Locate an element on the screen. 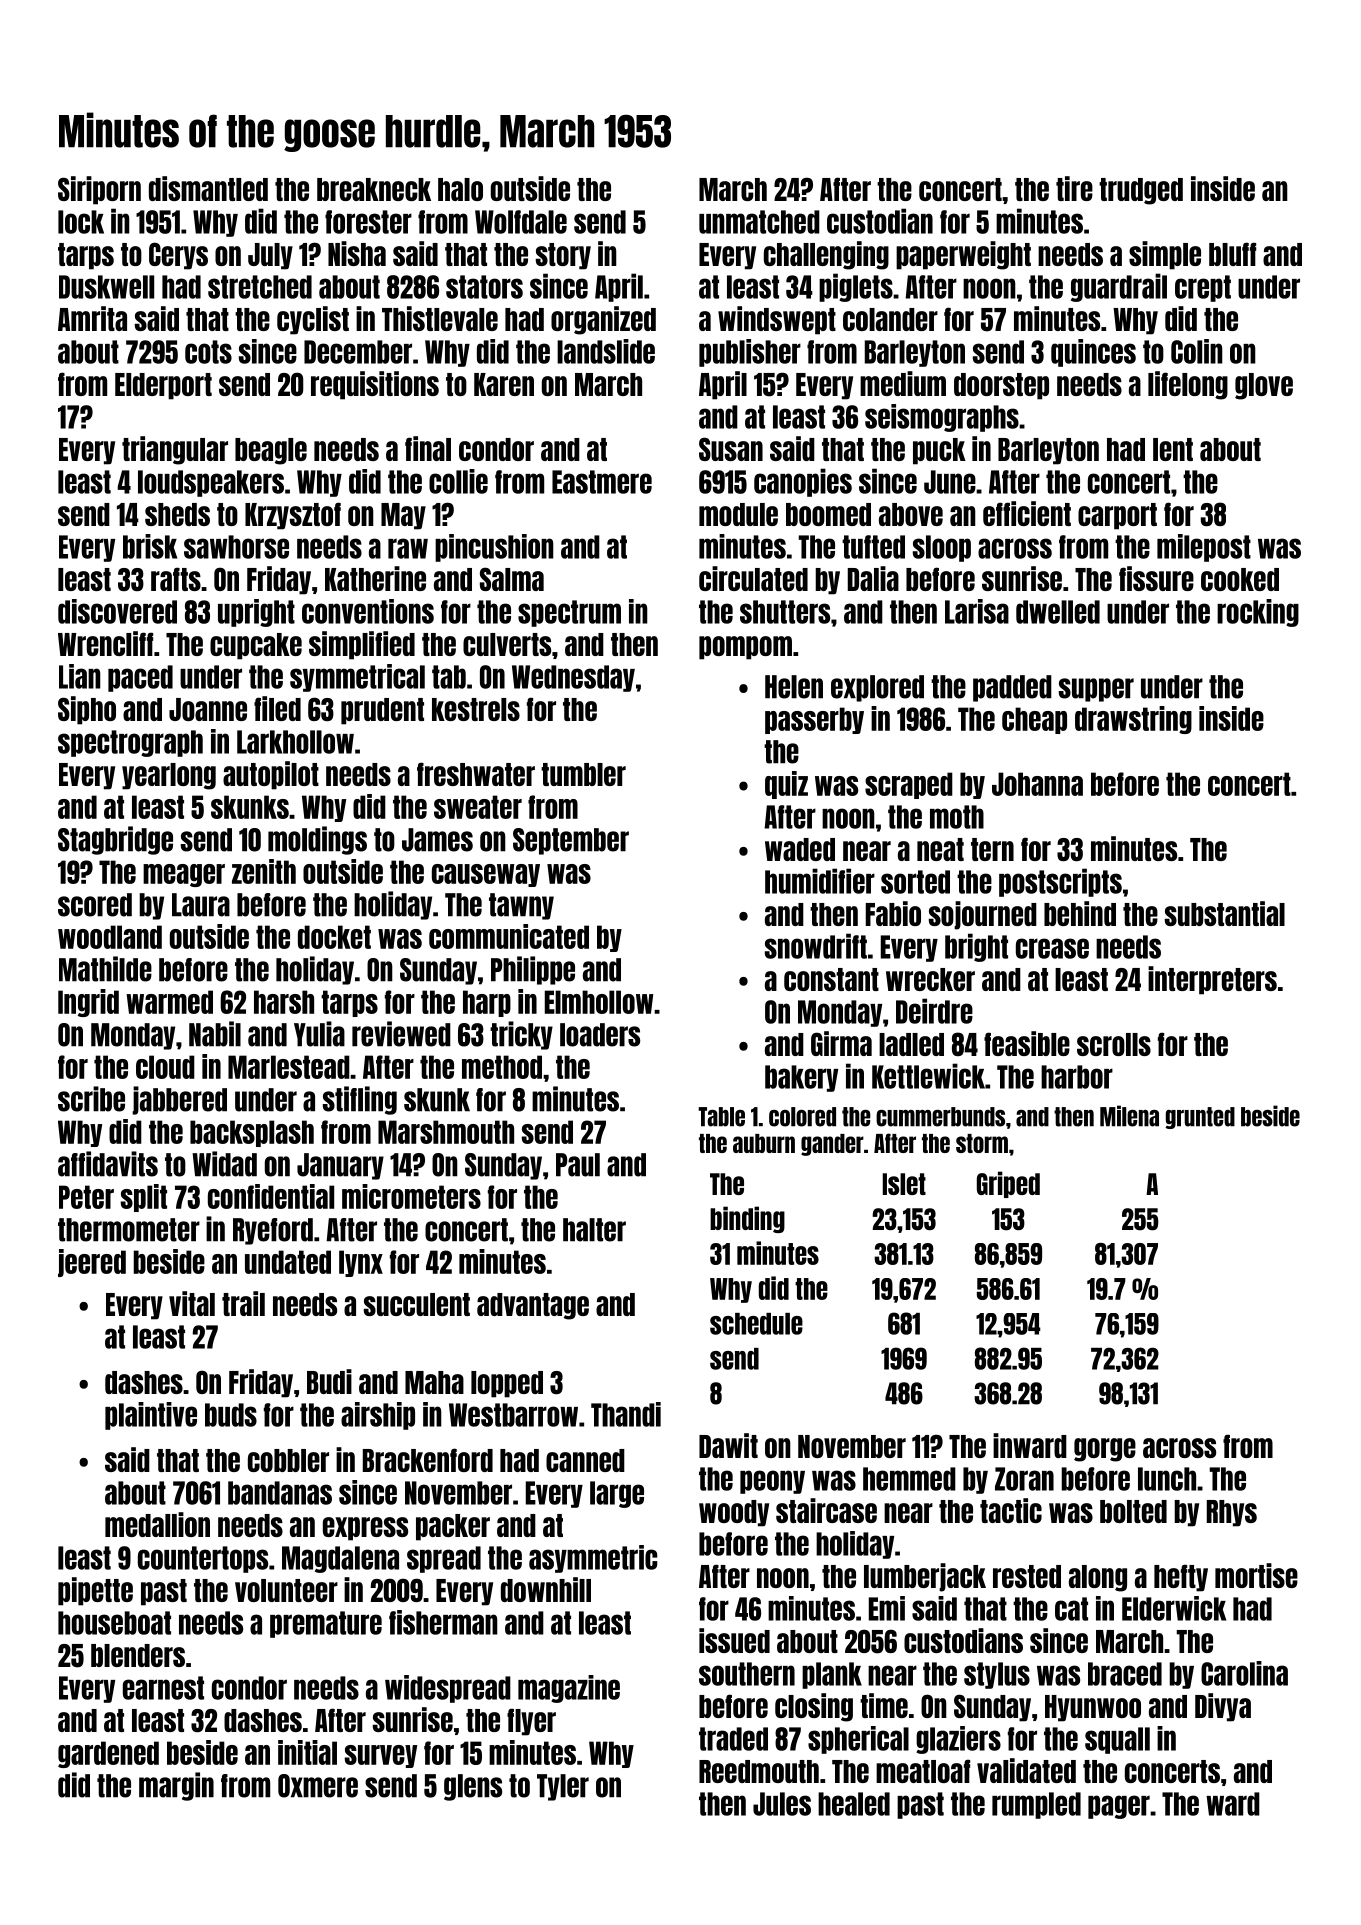  drawstring is located at coordinates (1133, 720).
